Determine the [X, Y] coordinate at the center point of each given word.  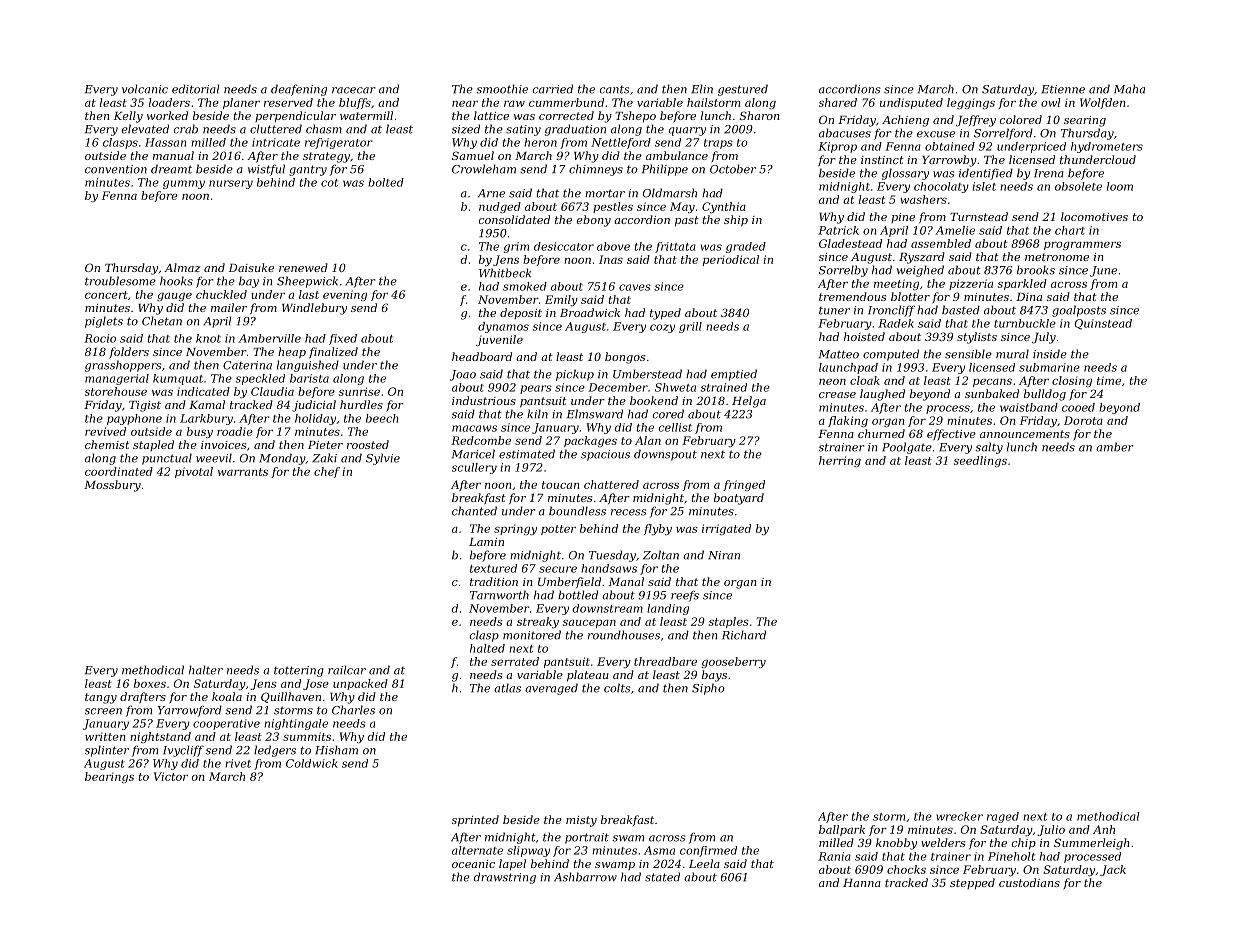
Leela [704, 863]
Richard [744, 635]
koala [227, 696]
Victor [171, 776]
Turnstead [979, 216]
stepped [972, 884]
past [687, 221]
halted [487, 648]
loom [1120, 186]
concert [106, 295]
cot [329, 183]
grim [516, 247]
